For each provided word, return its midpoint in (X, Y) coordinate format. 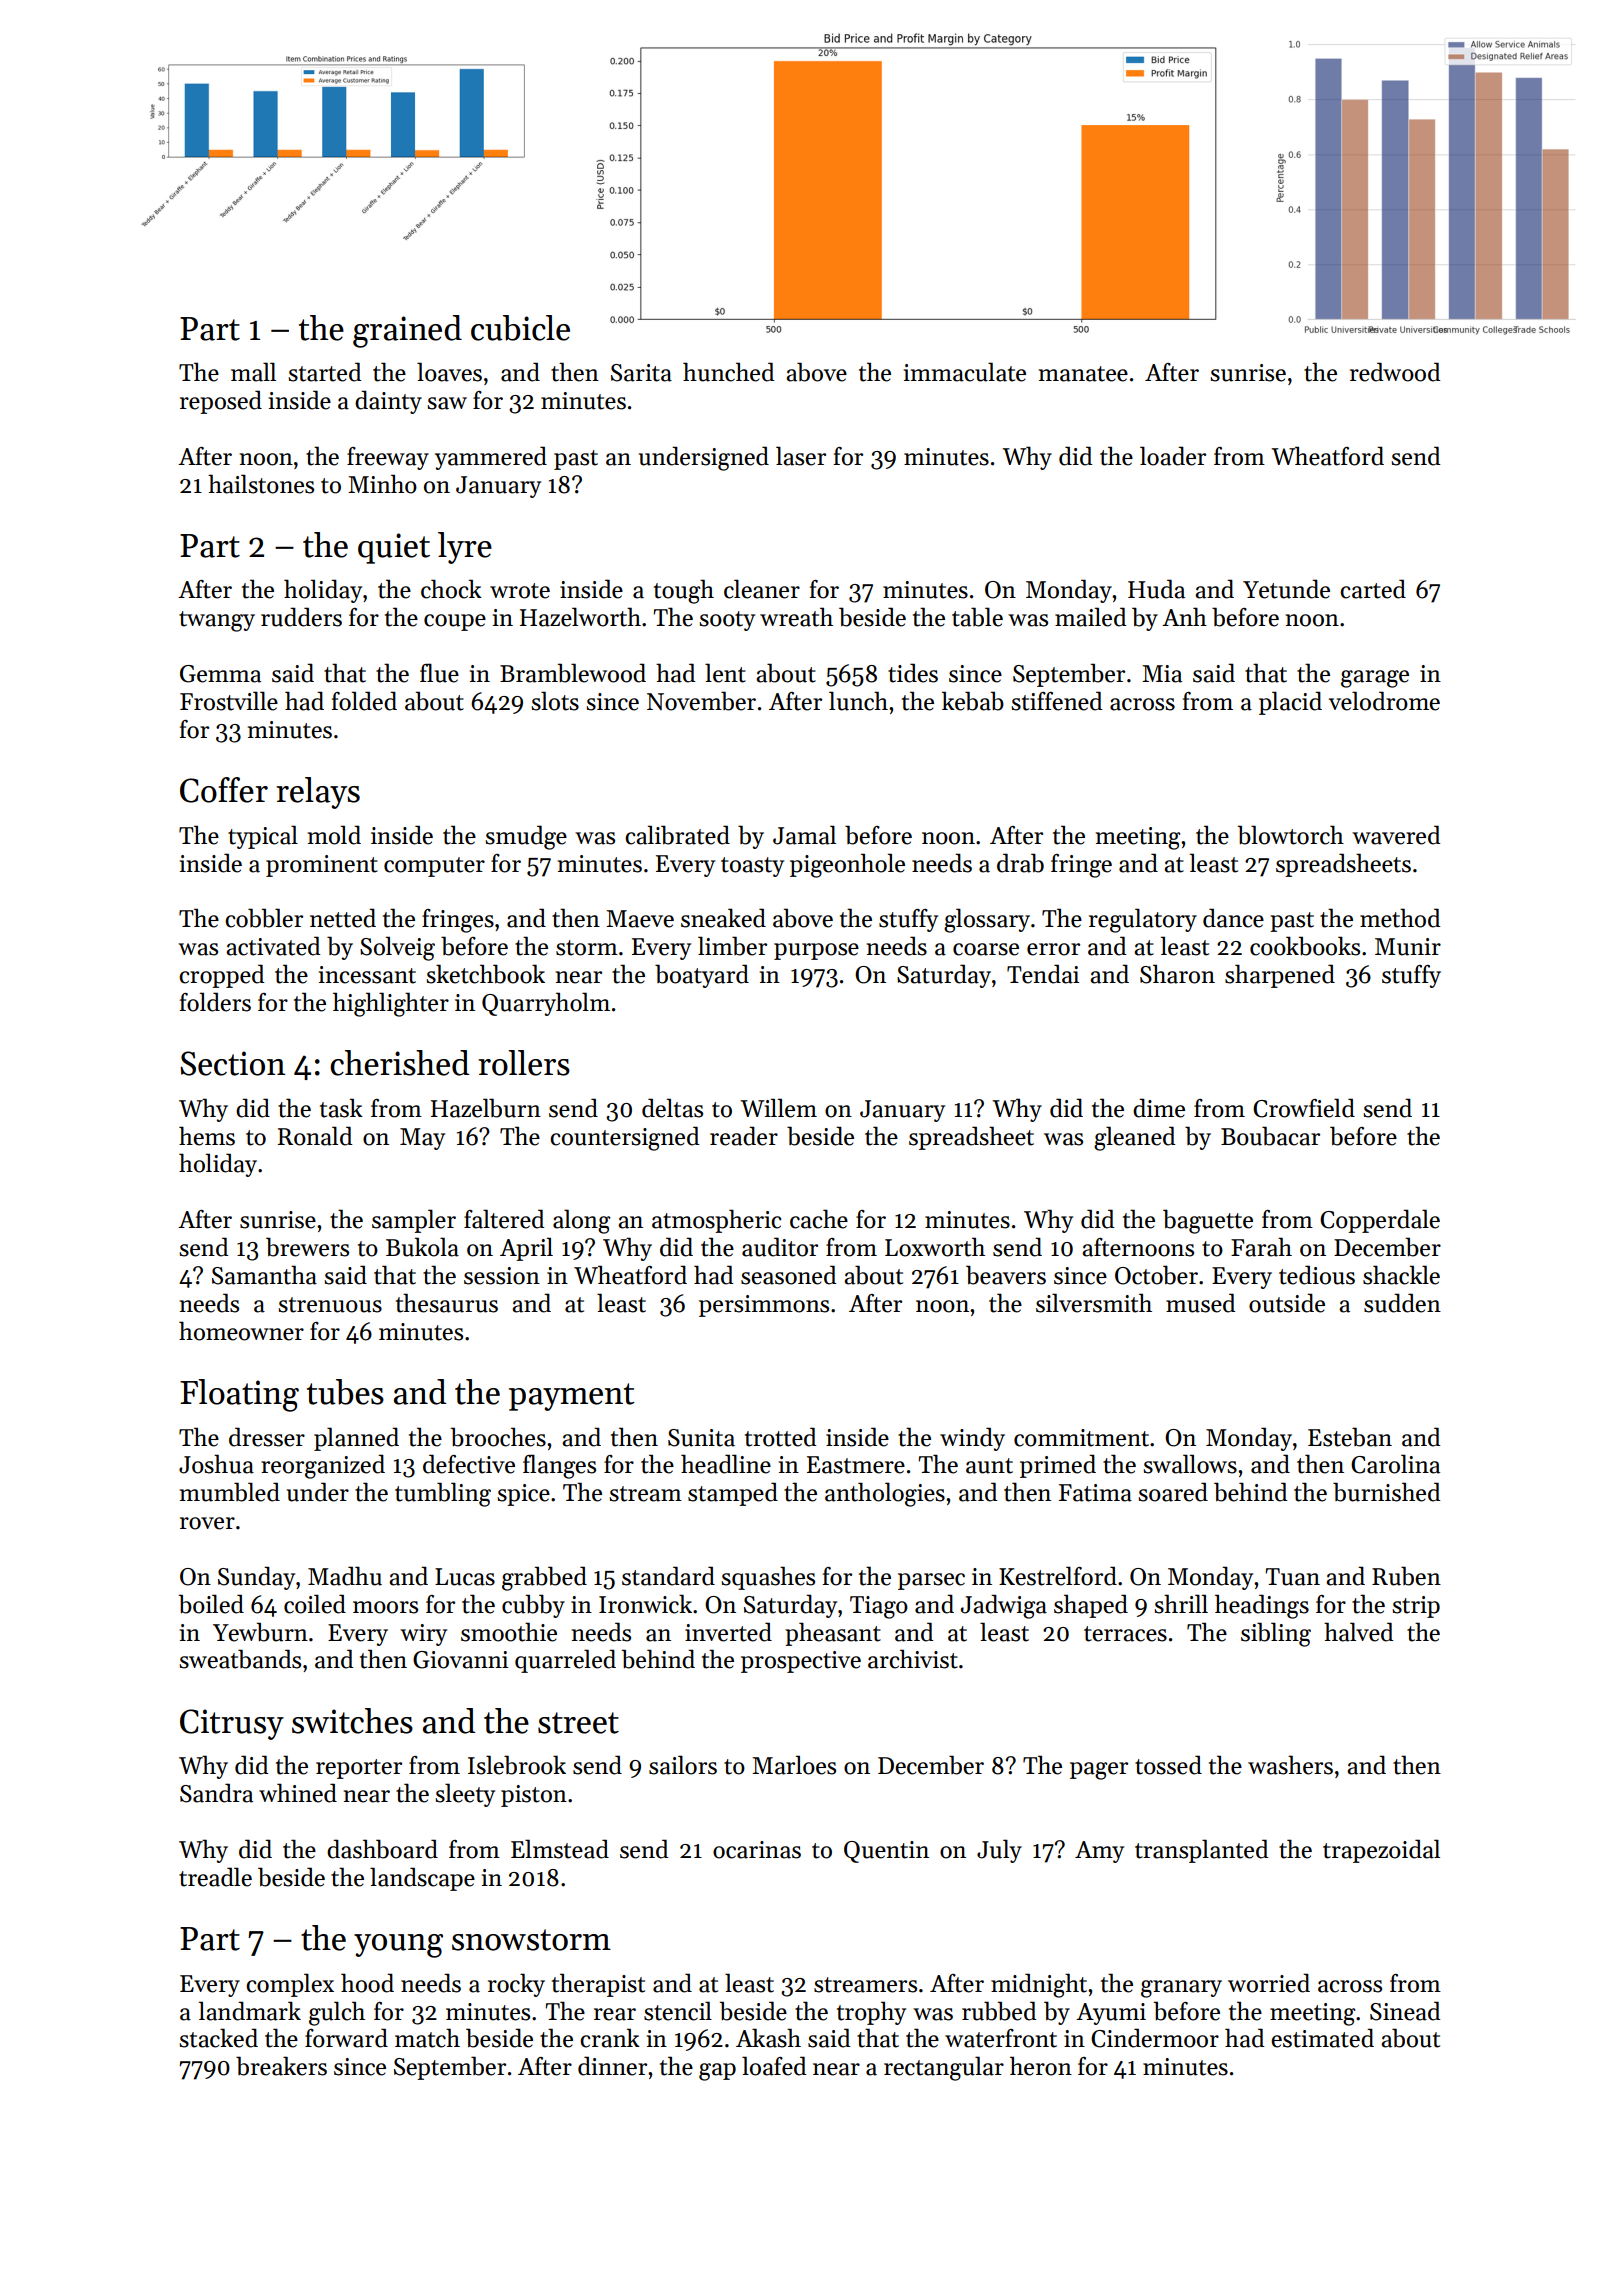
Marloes (794, 1765)
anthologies (885, 1494)
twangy (217, 621)
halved (1359, 1632)
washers (1290, 1765)
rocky (516, 1985)
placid (1290, 703)
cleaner (762, 589)
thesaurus (447, 1303)
